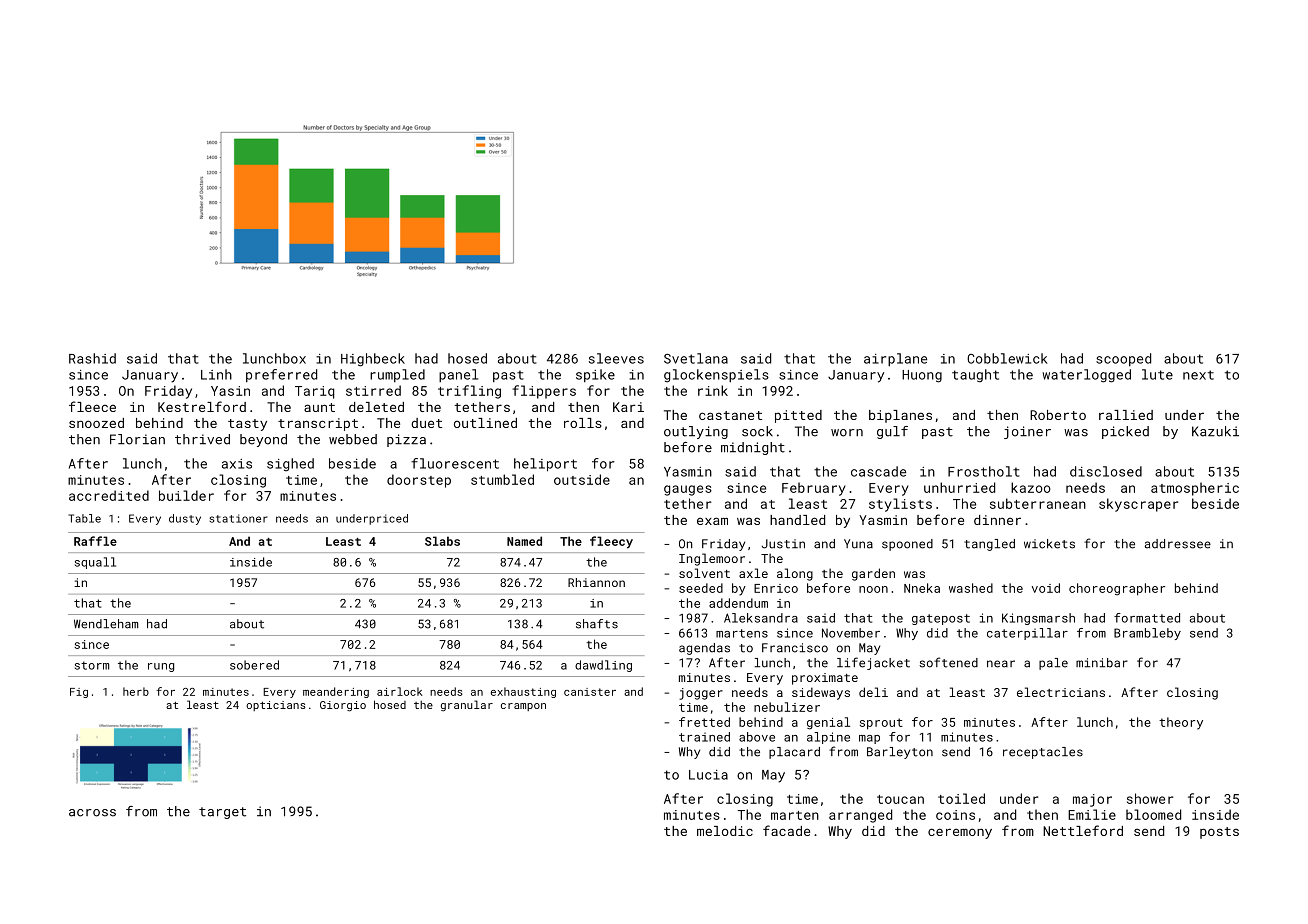  What do you see at coordinates (92, 358) in the page?
I see `Rashid` at bounding box center [92, 358].
